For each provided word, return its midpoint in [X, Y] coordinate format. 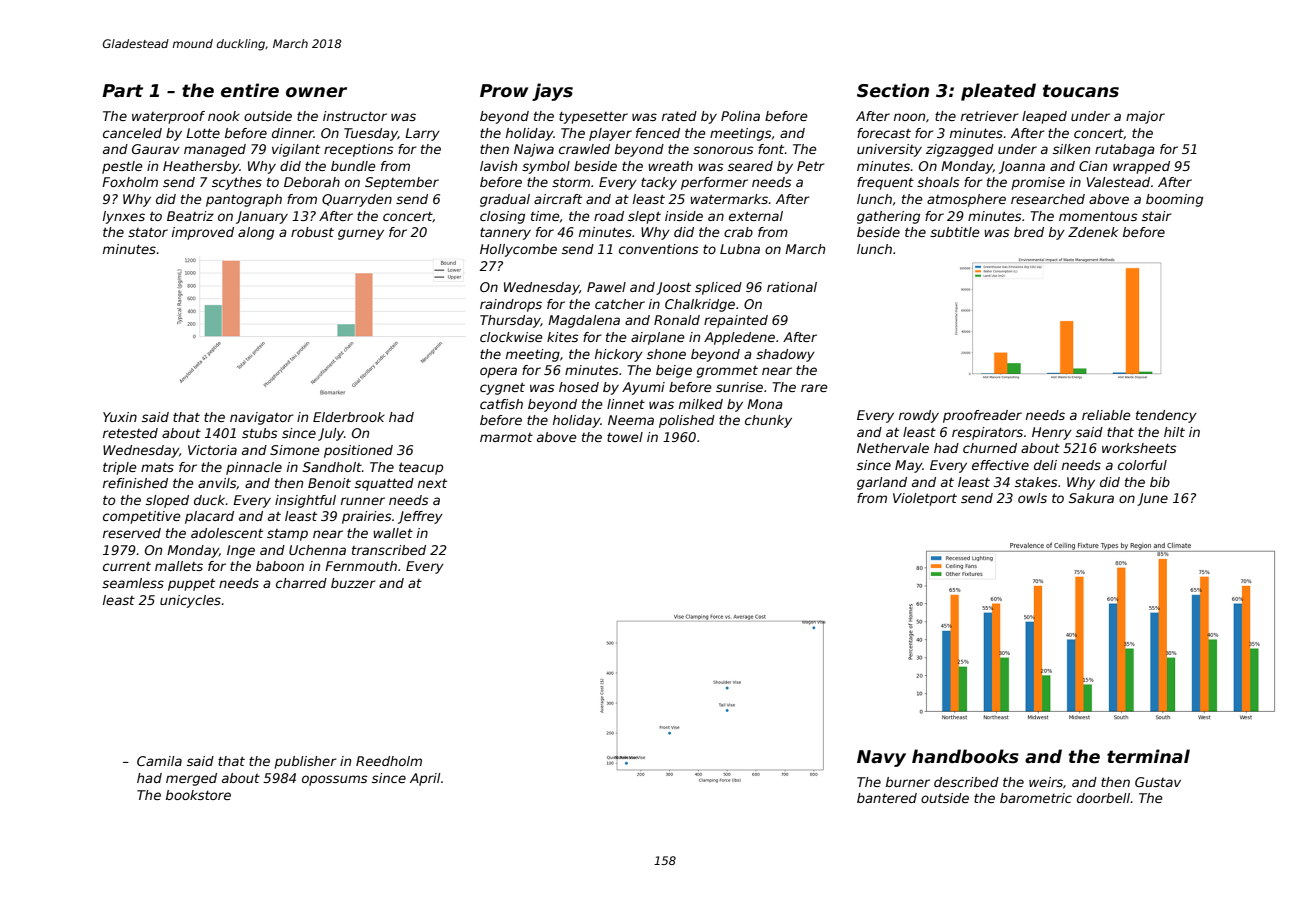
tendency [1166, 416]
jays [552, 92]
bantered [887, 798]
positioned [358, 451]
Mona [765, 404]
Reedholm [389, 761]
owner [316, 92]
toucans [1081, 91]
